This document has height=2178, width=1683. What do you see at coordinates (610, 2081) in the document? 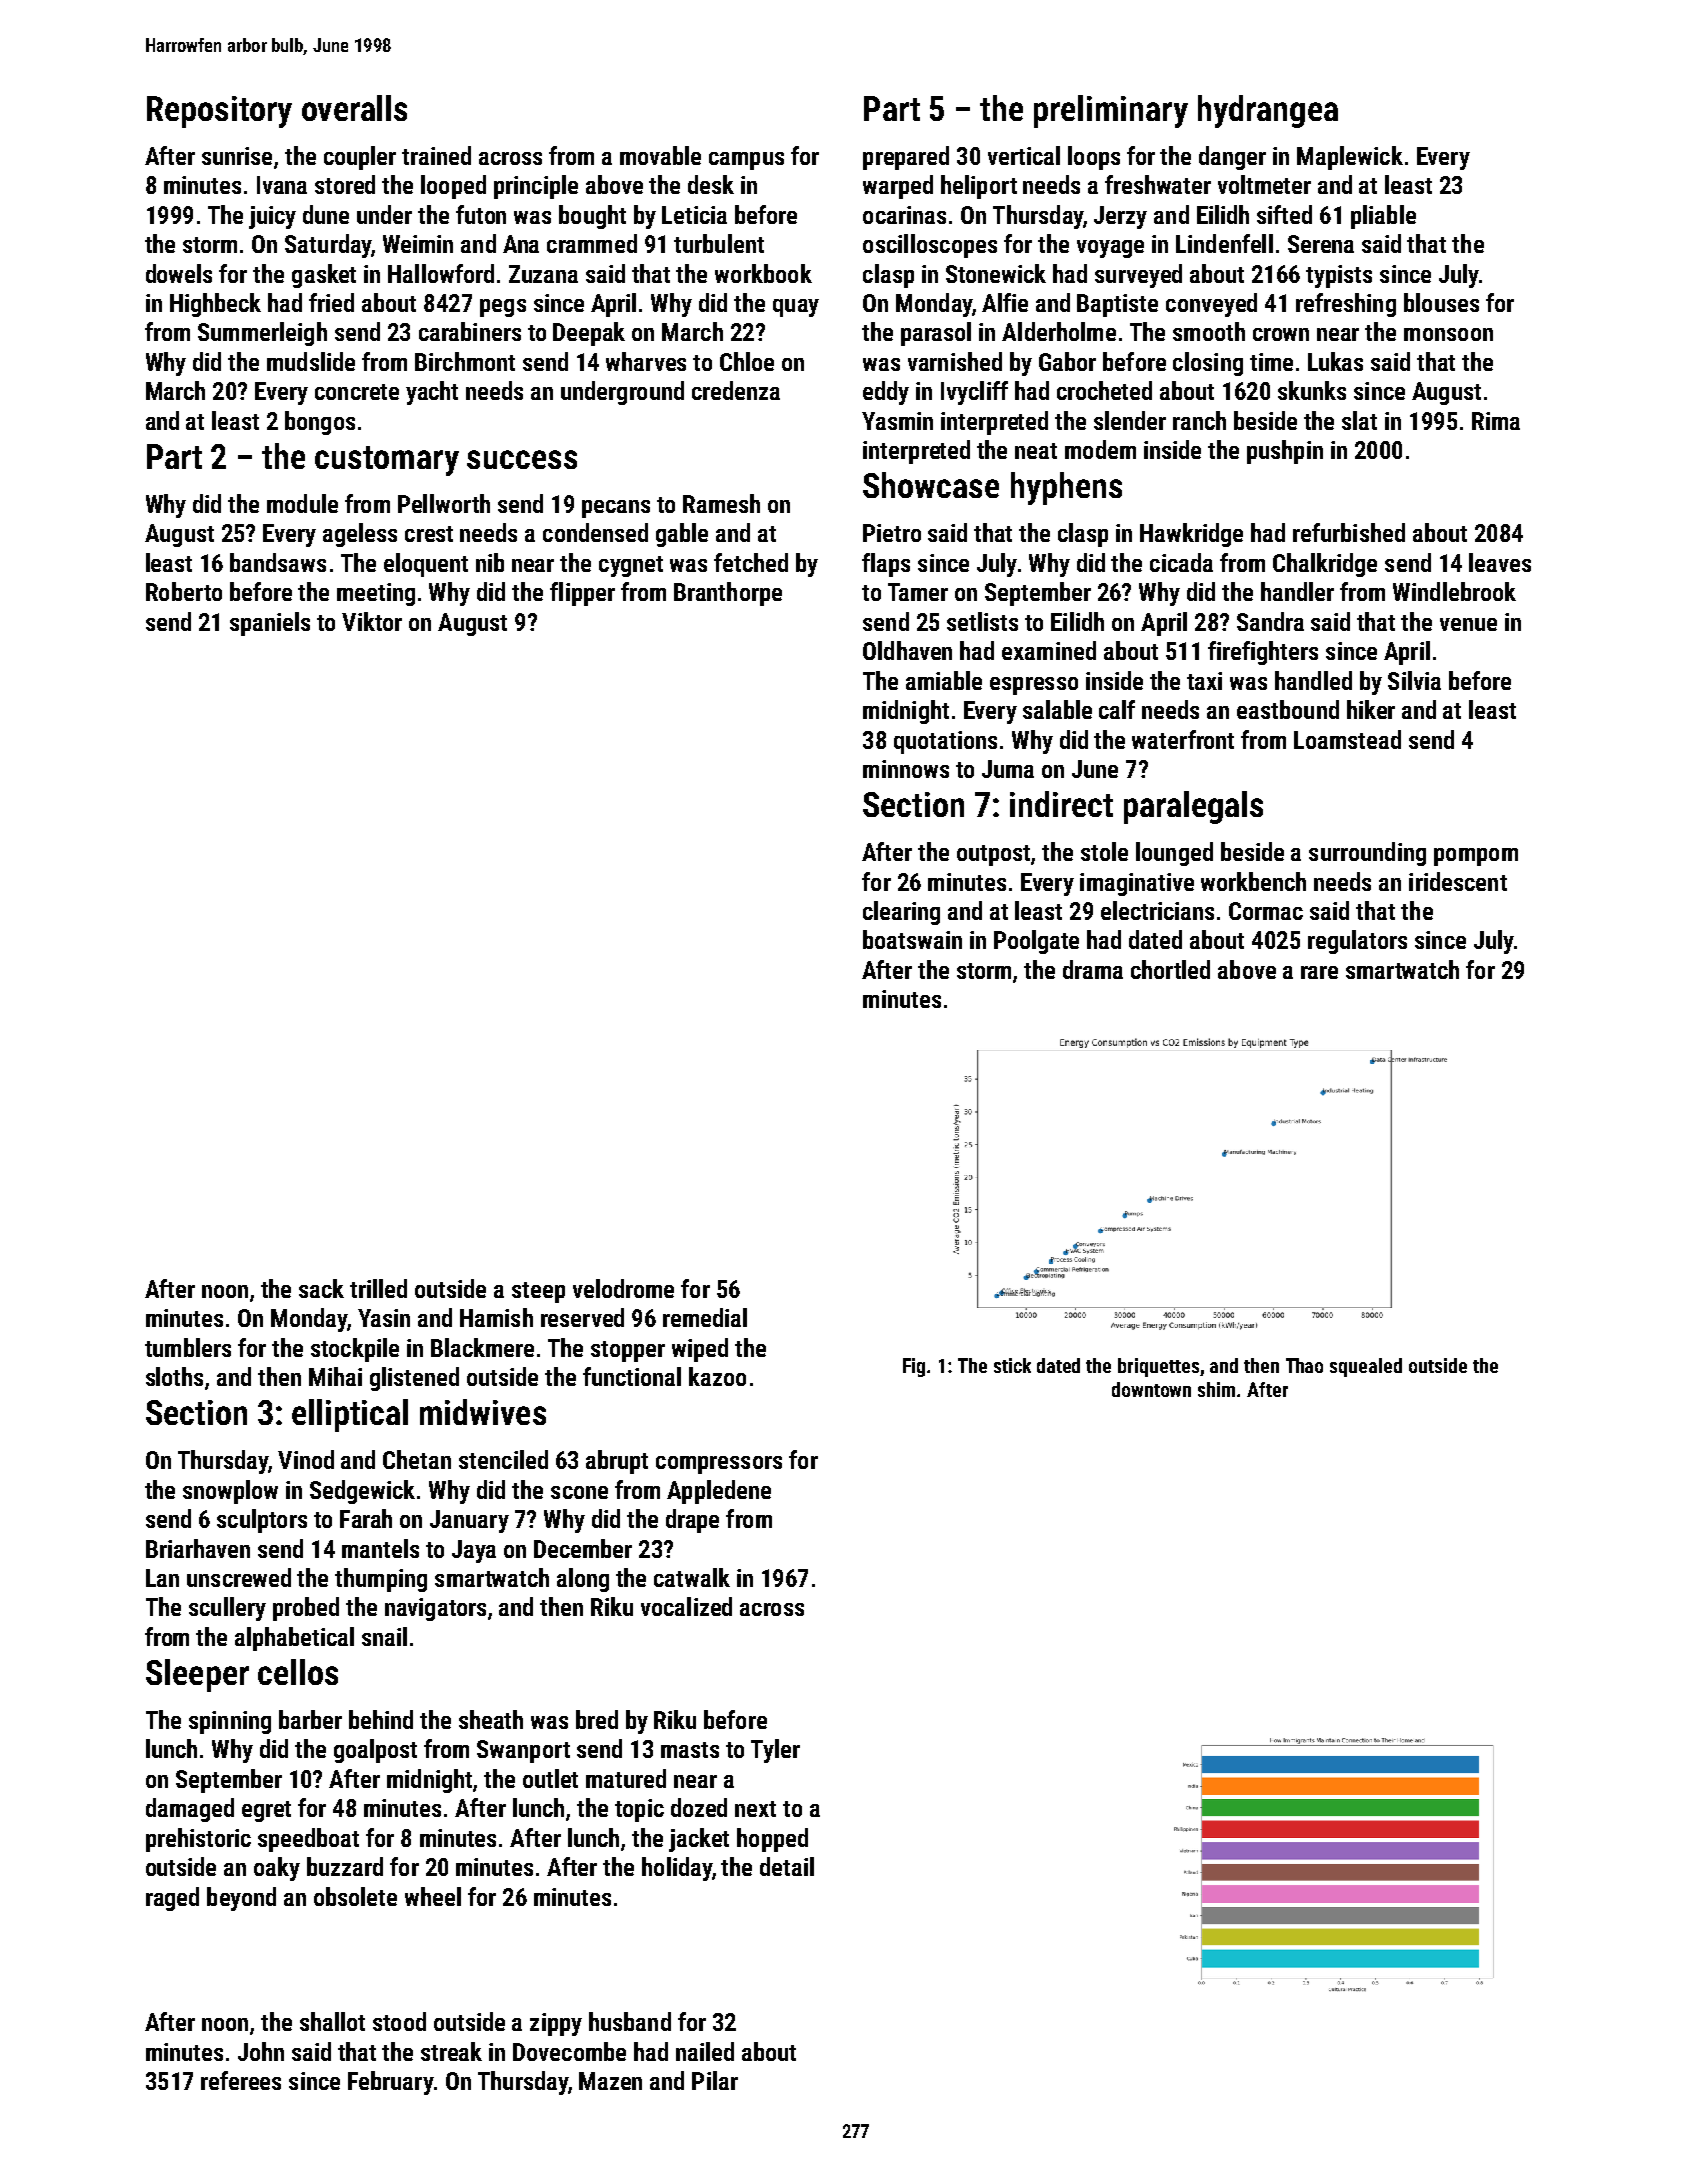
I see `Mazen` at bounding box center [610, 2081].
